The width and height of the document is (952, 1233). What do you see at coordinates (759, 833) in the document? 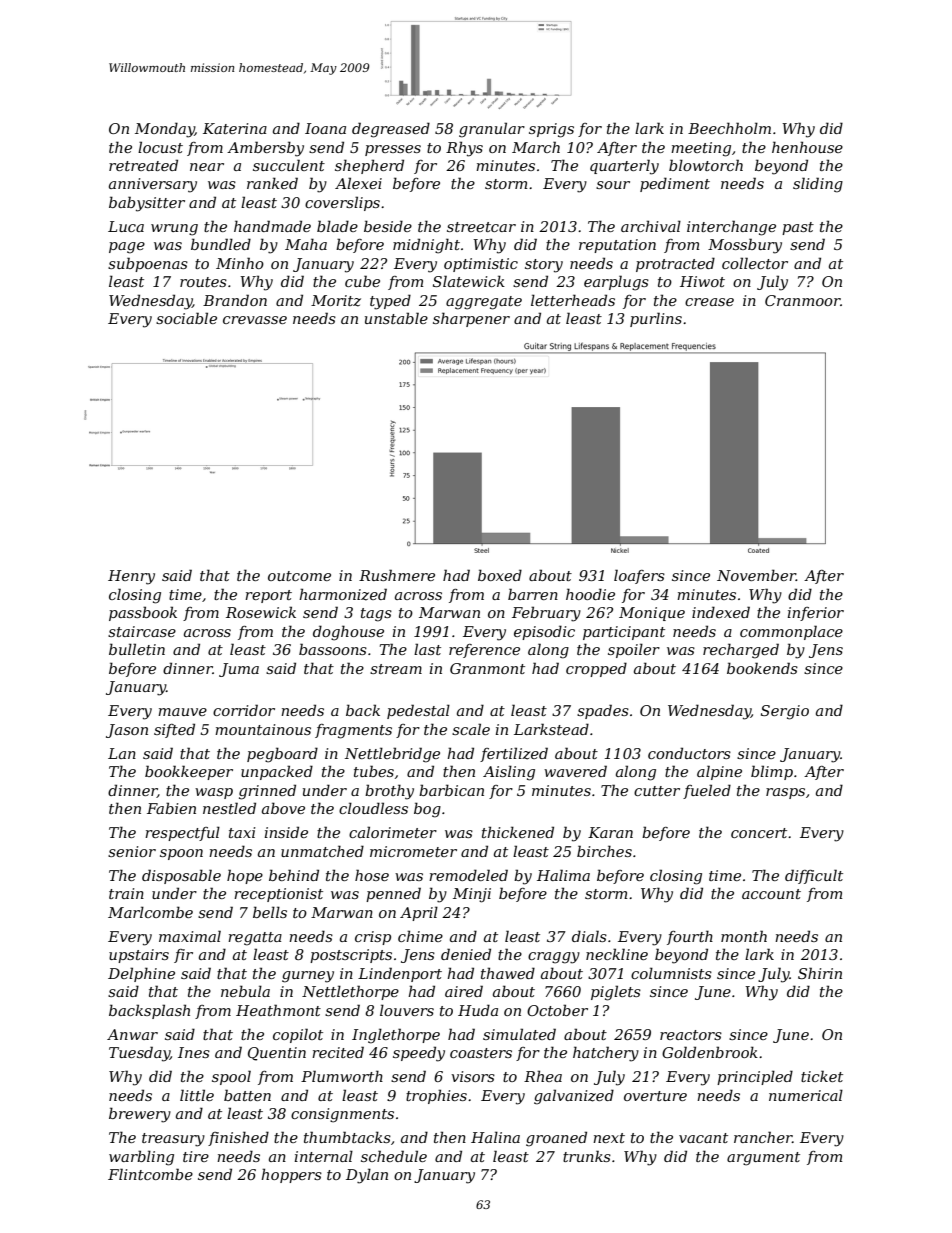
I see `concert` at bounding box center [759, 833].
